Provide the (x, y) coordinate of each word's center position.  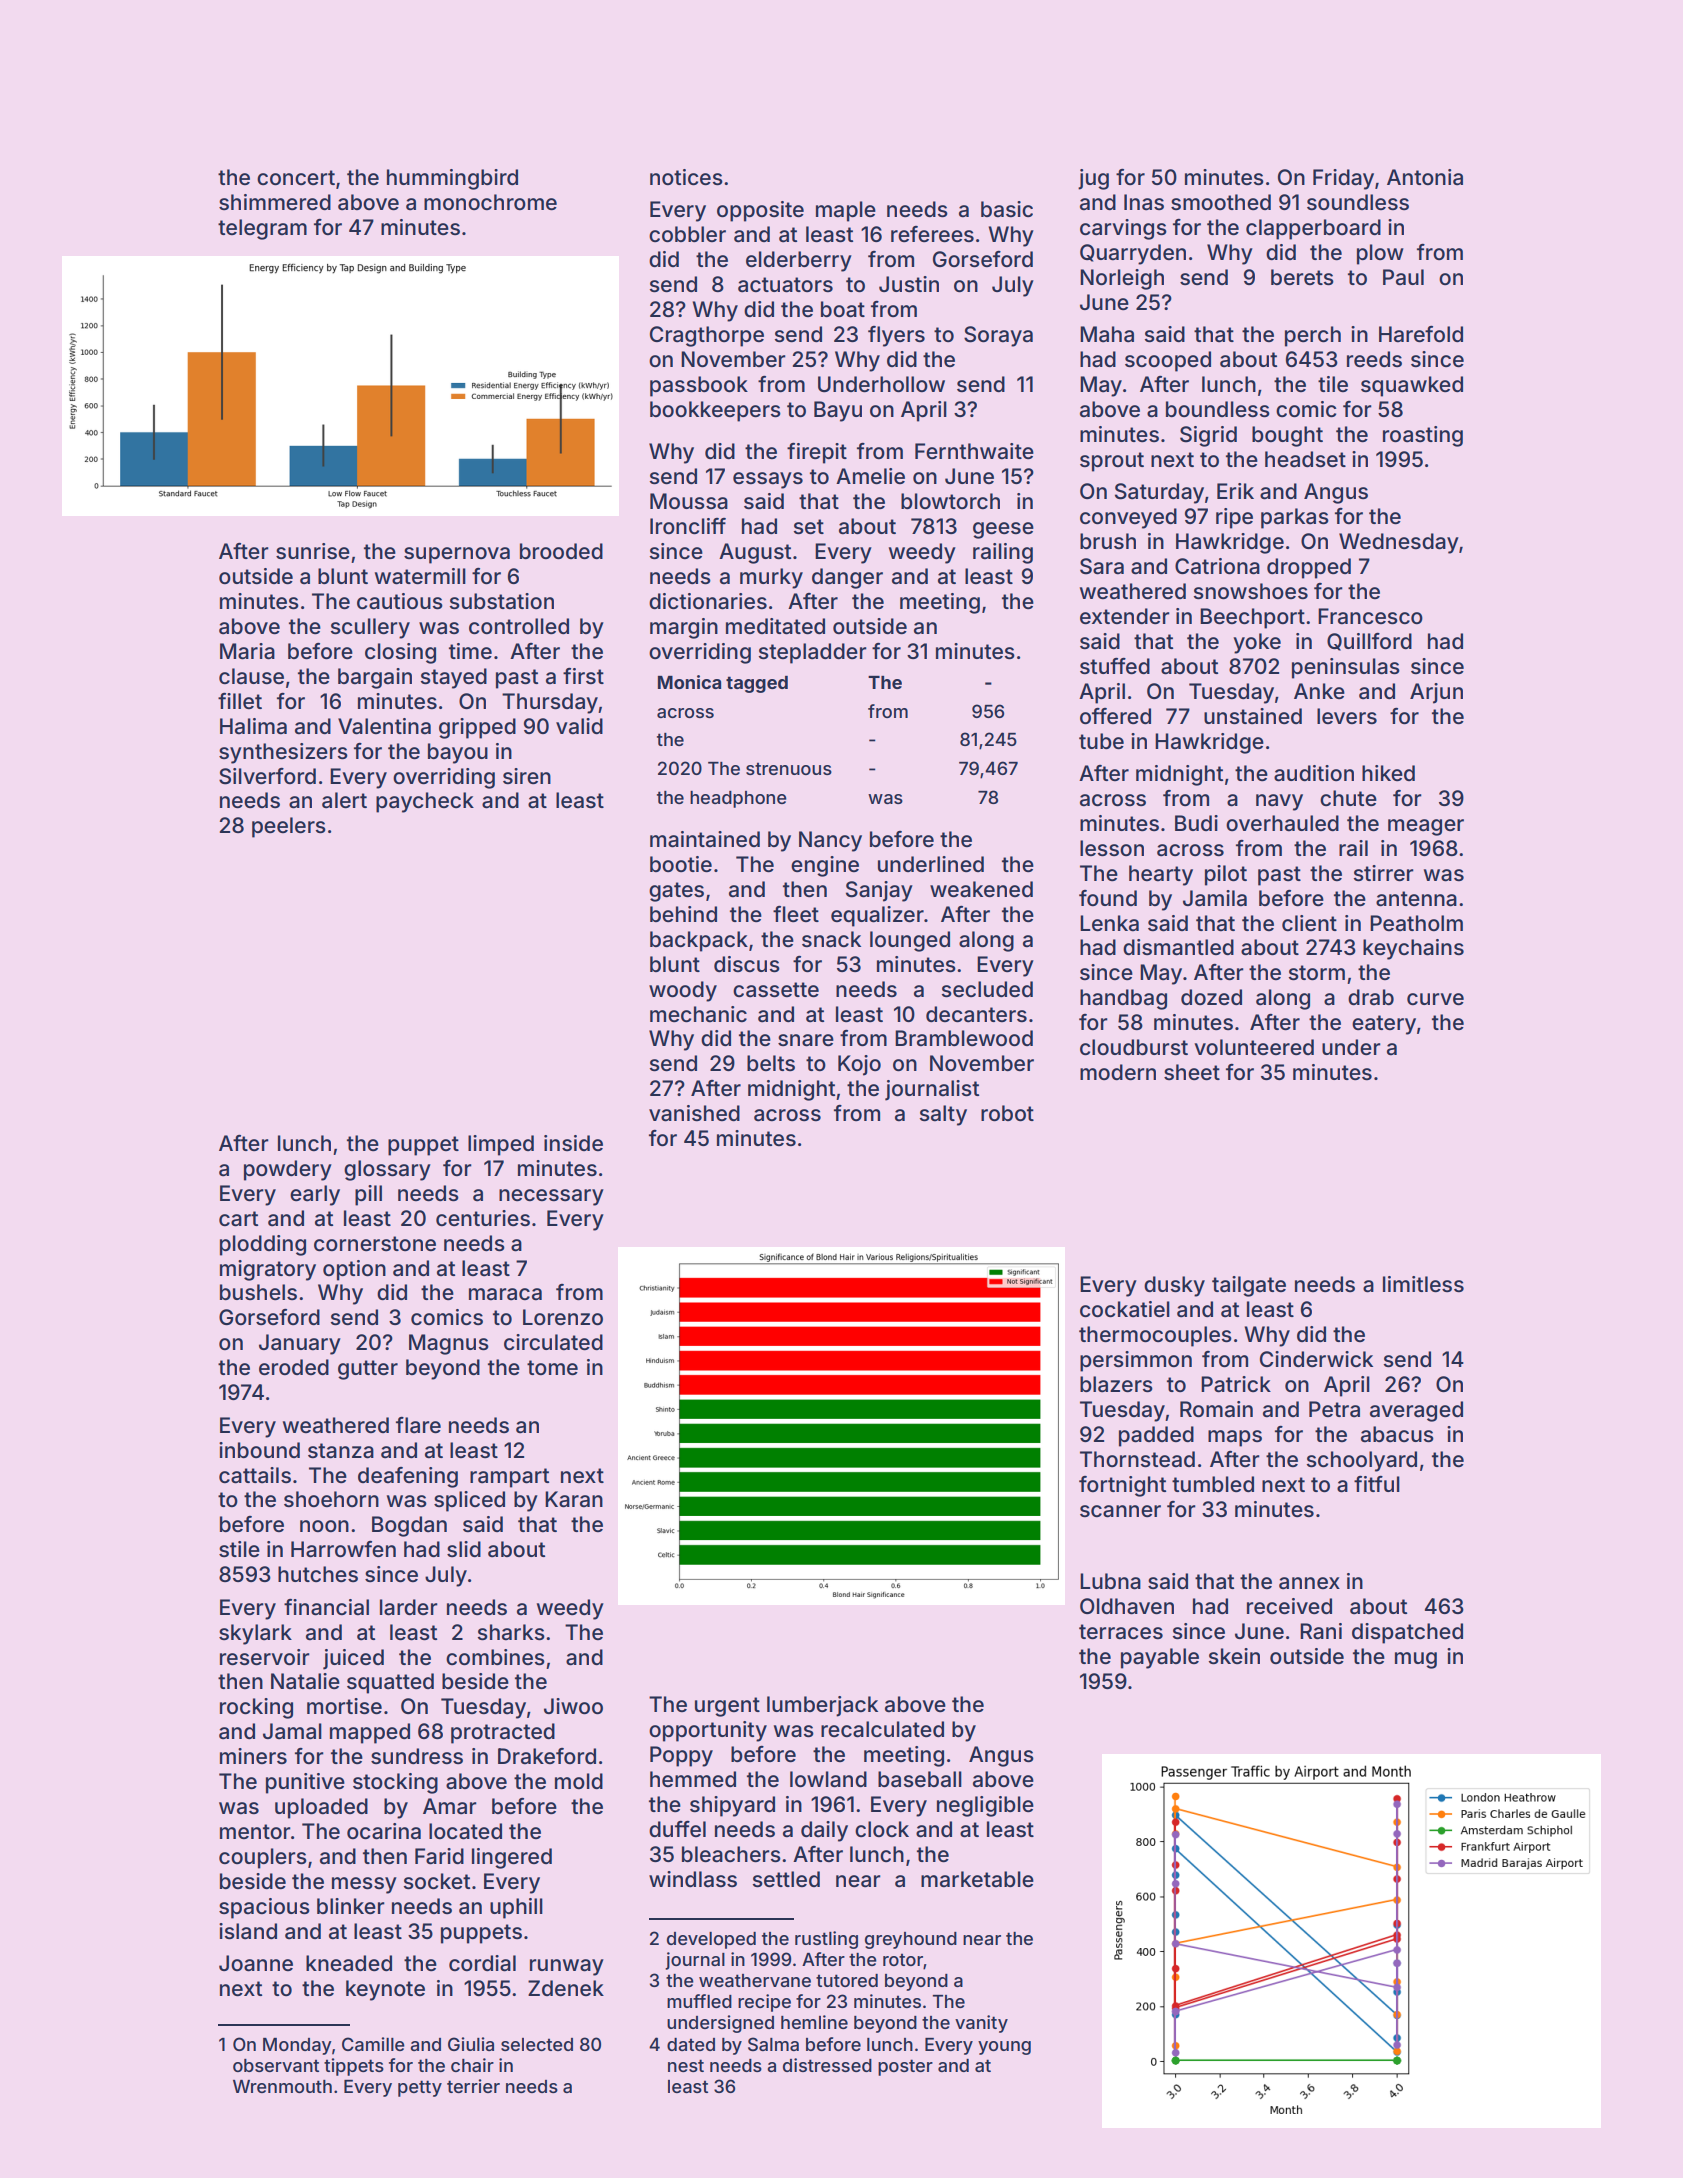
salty (943, 1115)
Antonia (1425, 177)
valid (579, 726)
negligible (985, 1806)
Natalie (305, 1681)
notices (686, 177)
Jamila (1215, 898)
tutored (847, 1980)
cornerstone (375, 1243)
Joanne (256, 1963)
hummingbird (452, 179)
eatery (1384, 1025)
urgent (727, 1707)
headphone (738, 799)
